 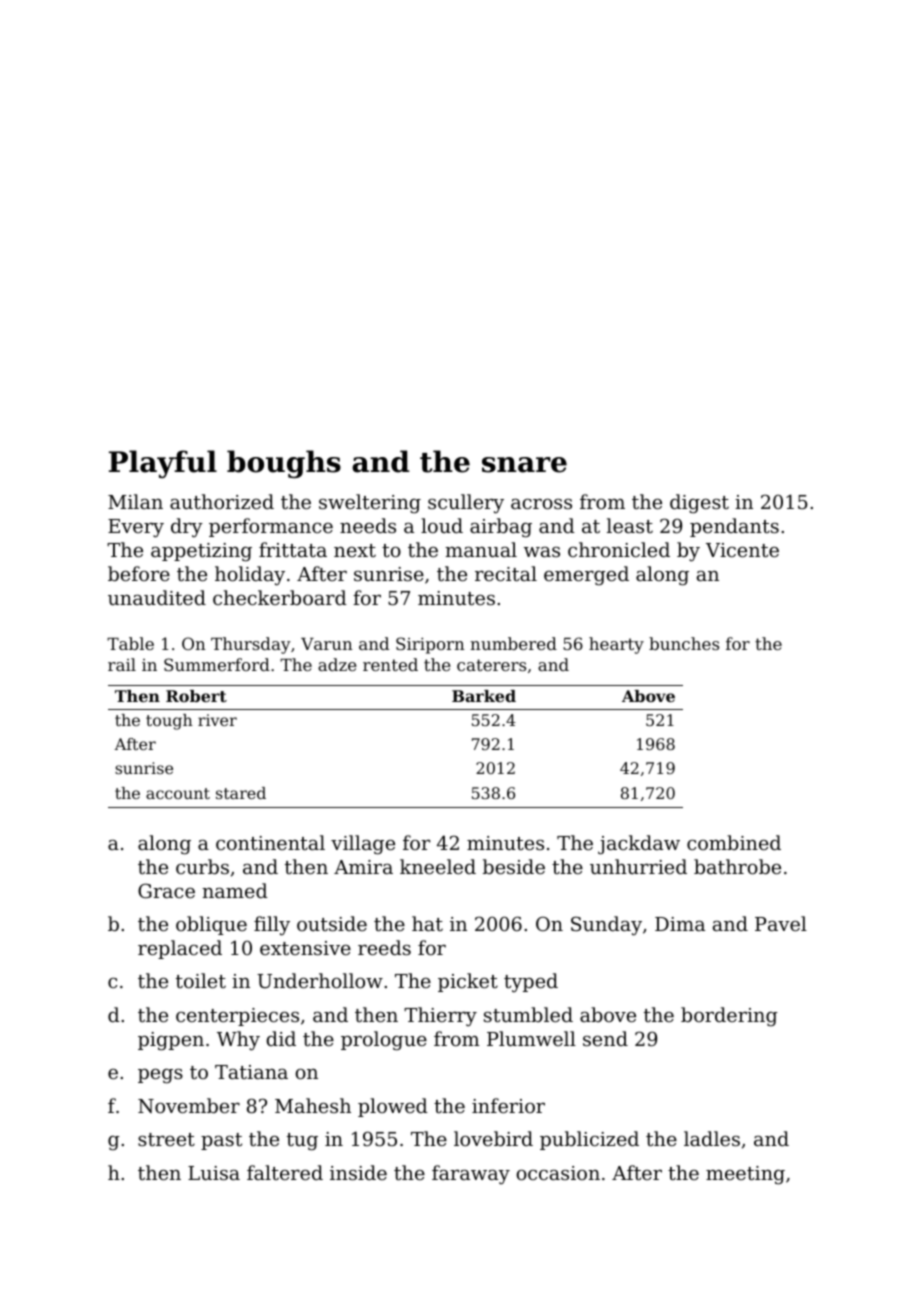 What do you see at coordinates (166, 1139) in the screenshot?
I see `street` at bounding box center [166, 1139].
